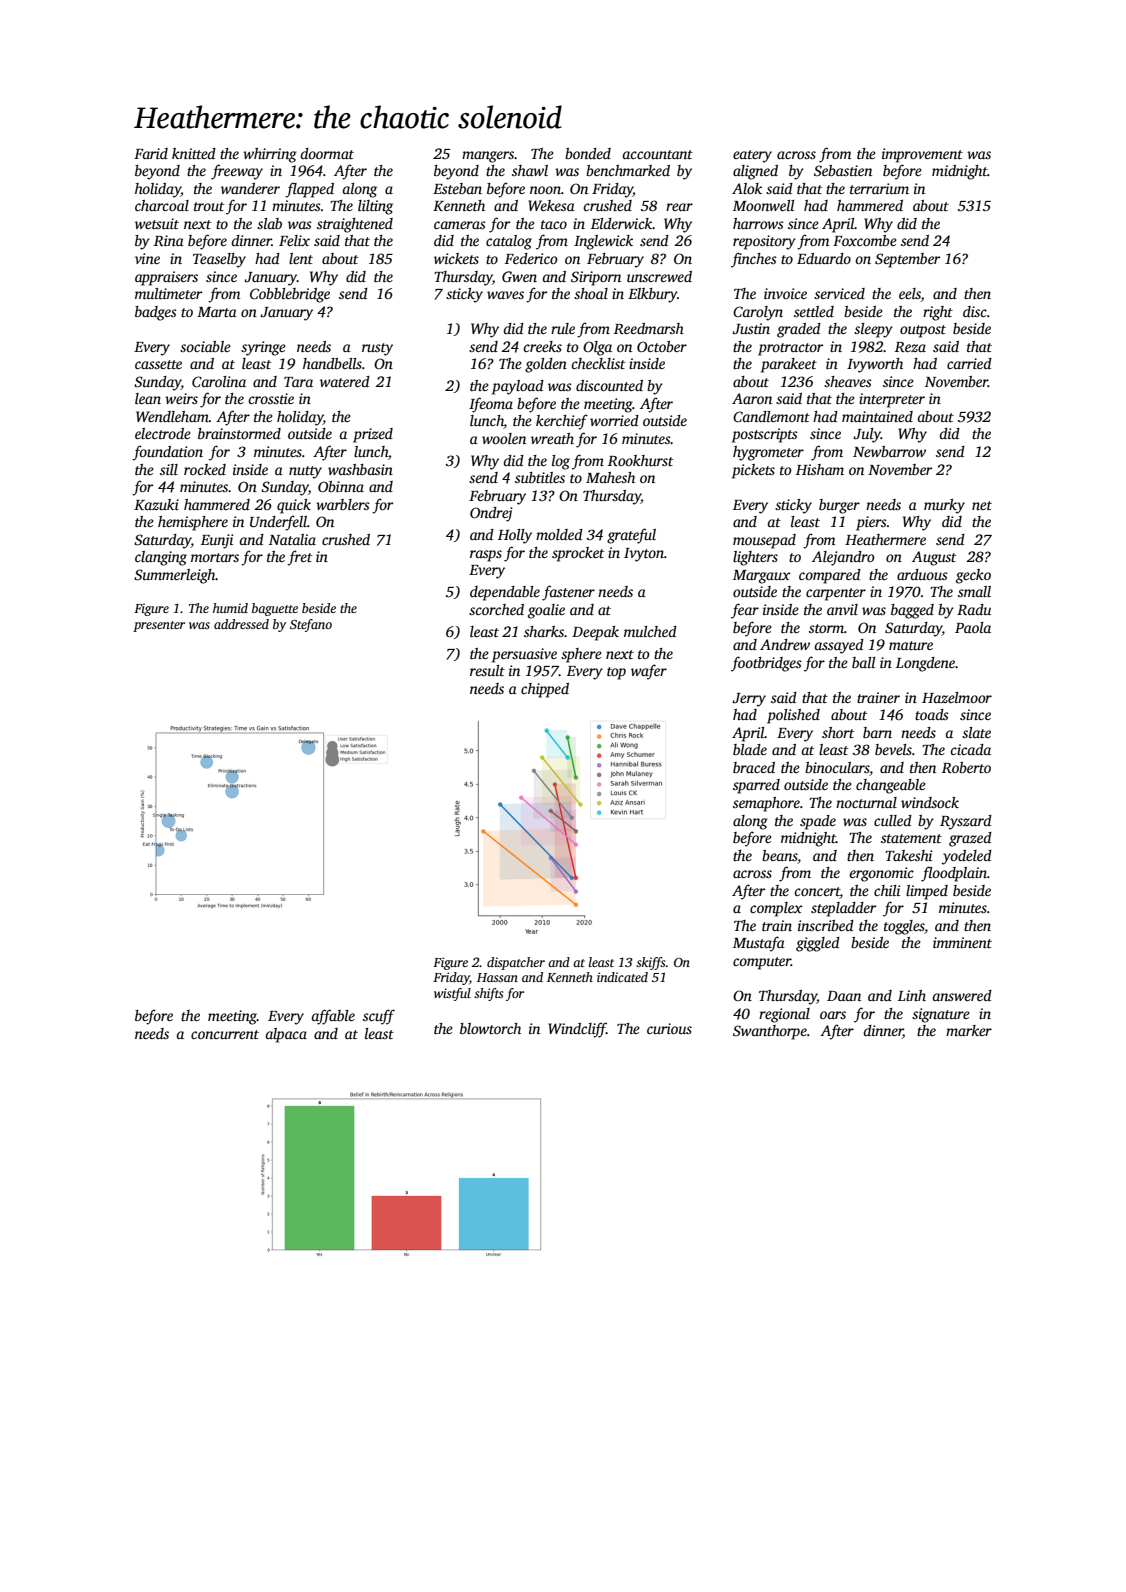  What do you see at coordinates (563, 328) in the screenshot?
I see `rule` at bounding box center [563, 328].
